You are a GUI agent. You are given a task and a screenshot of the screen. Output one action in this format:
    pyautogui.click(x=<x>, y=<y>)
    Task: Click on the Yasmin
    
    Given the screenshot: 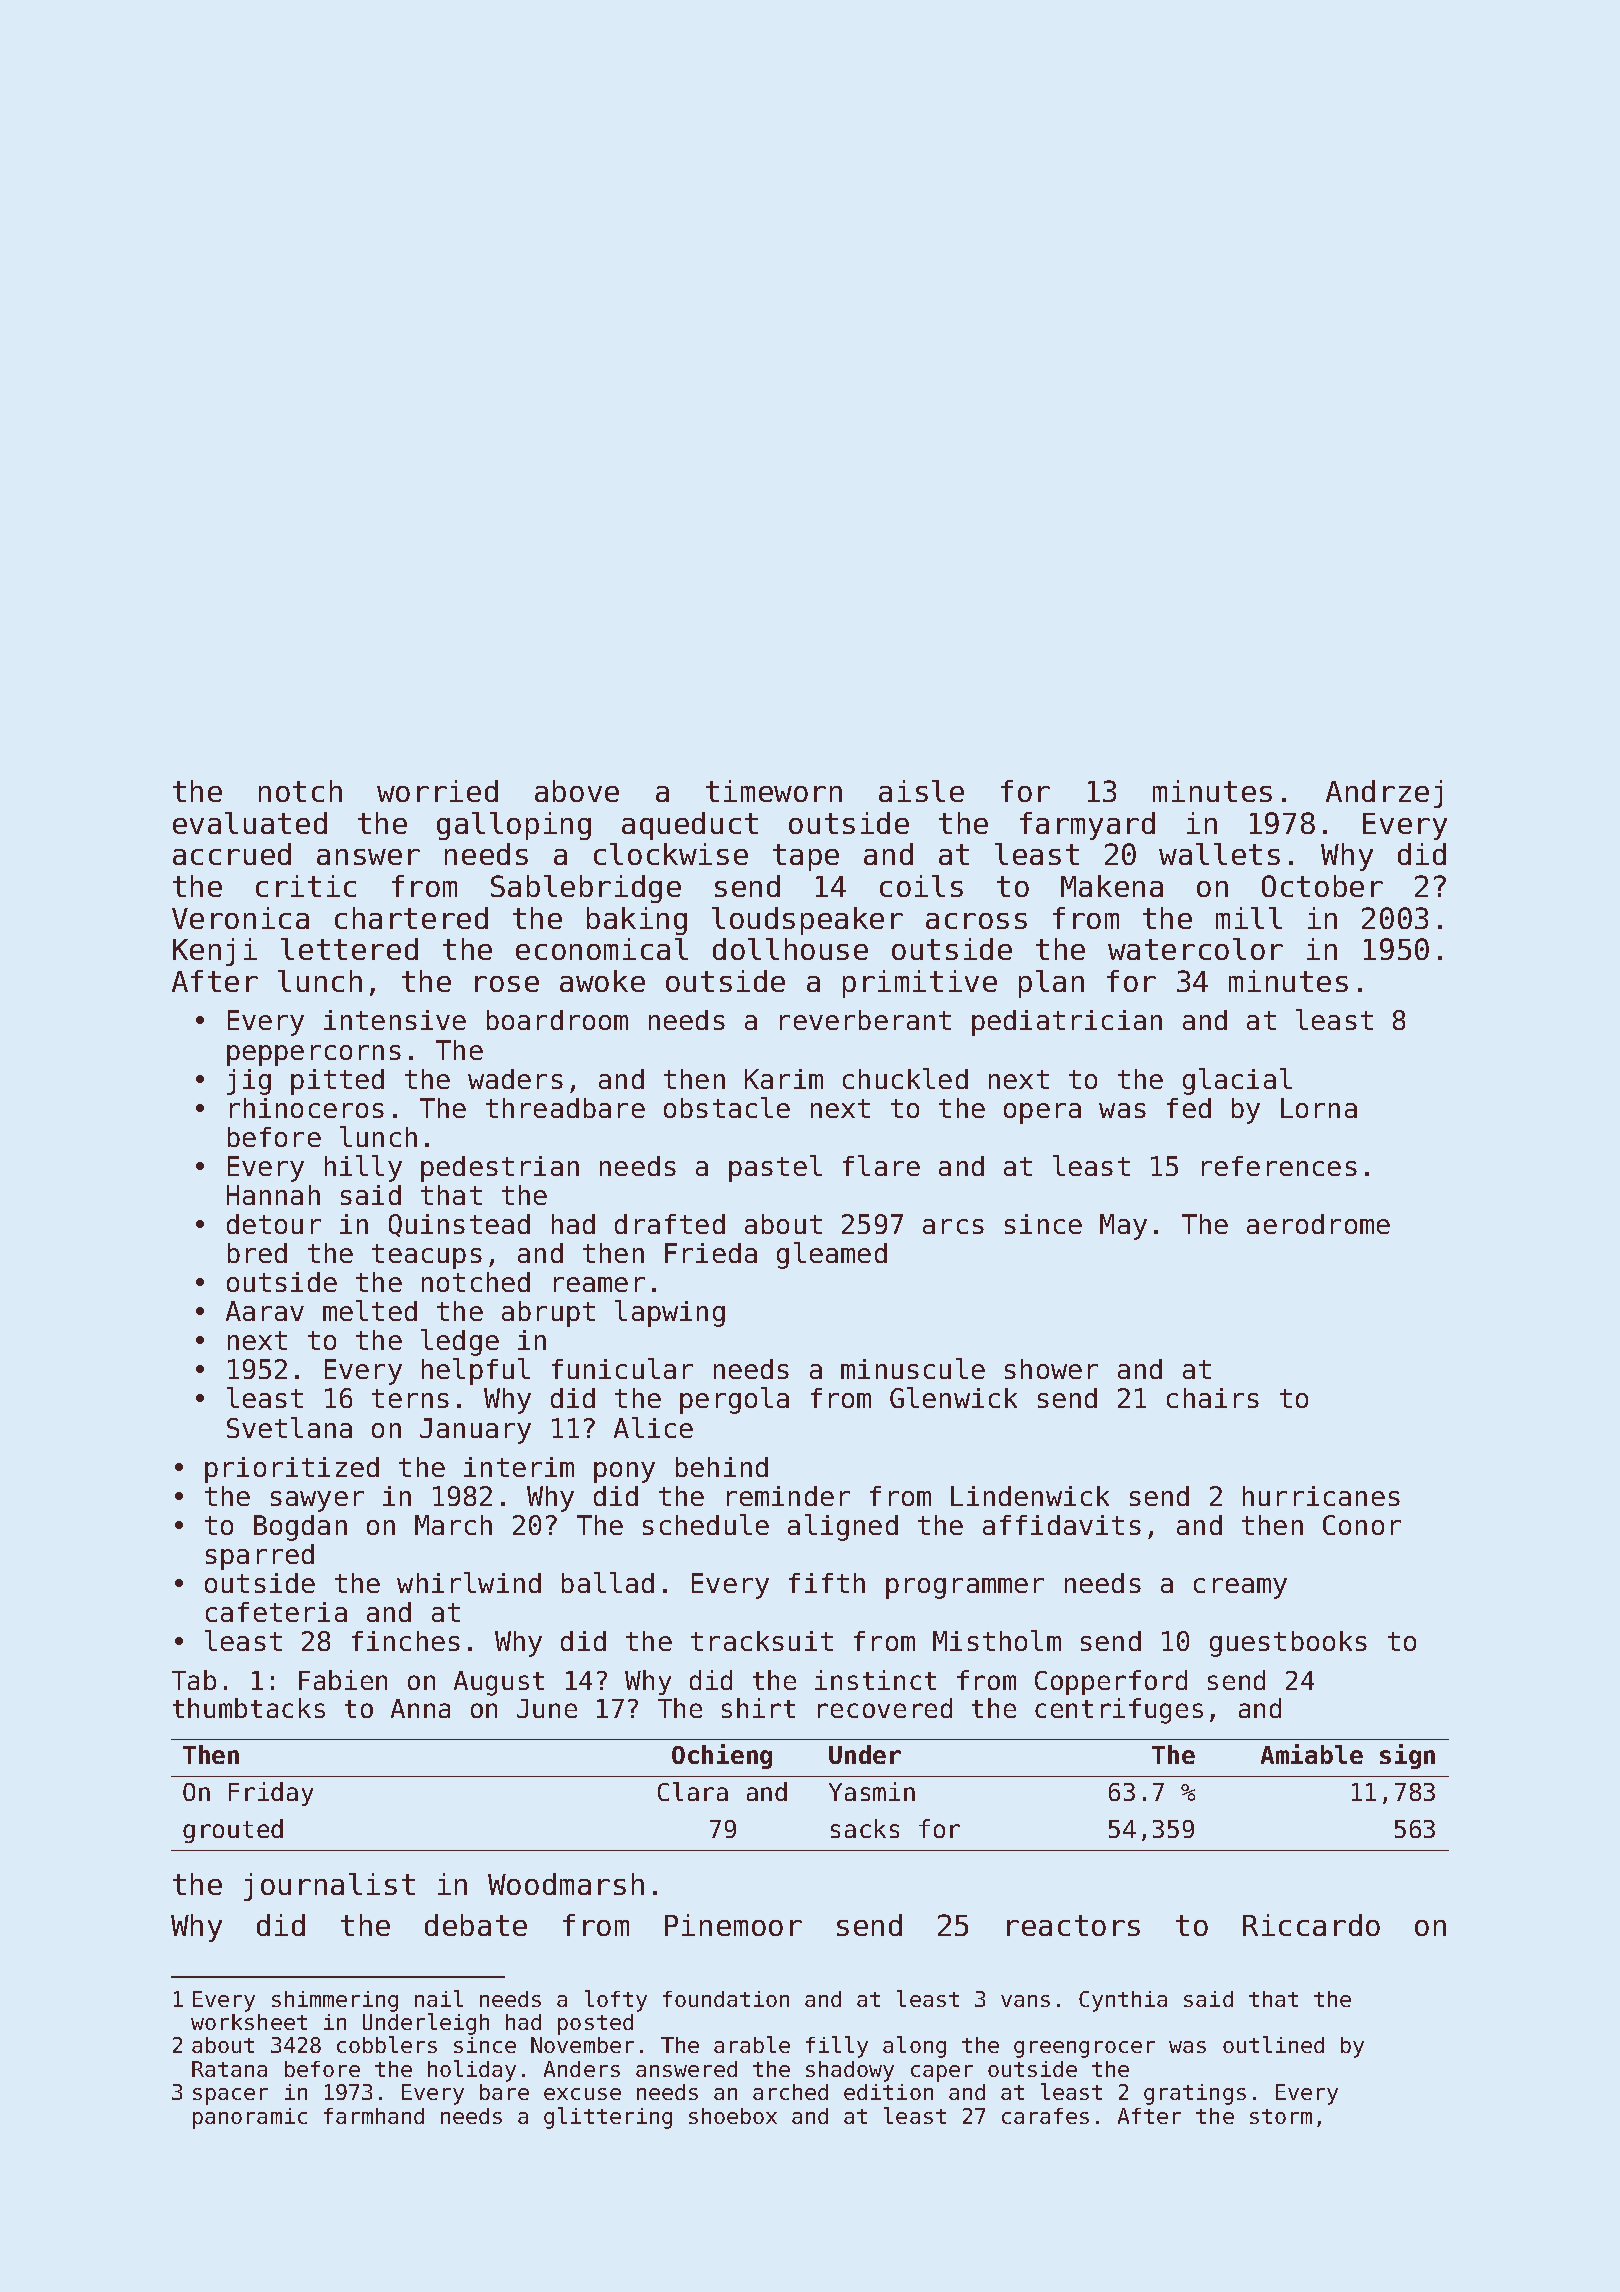 What is the action you would take?
    pyautogui.click(x=872, y=1791)
